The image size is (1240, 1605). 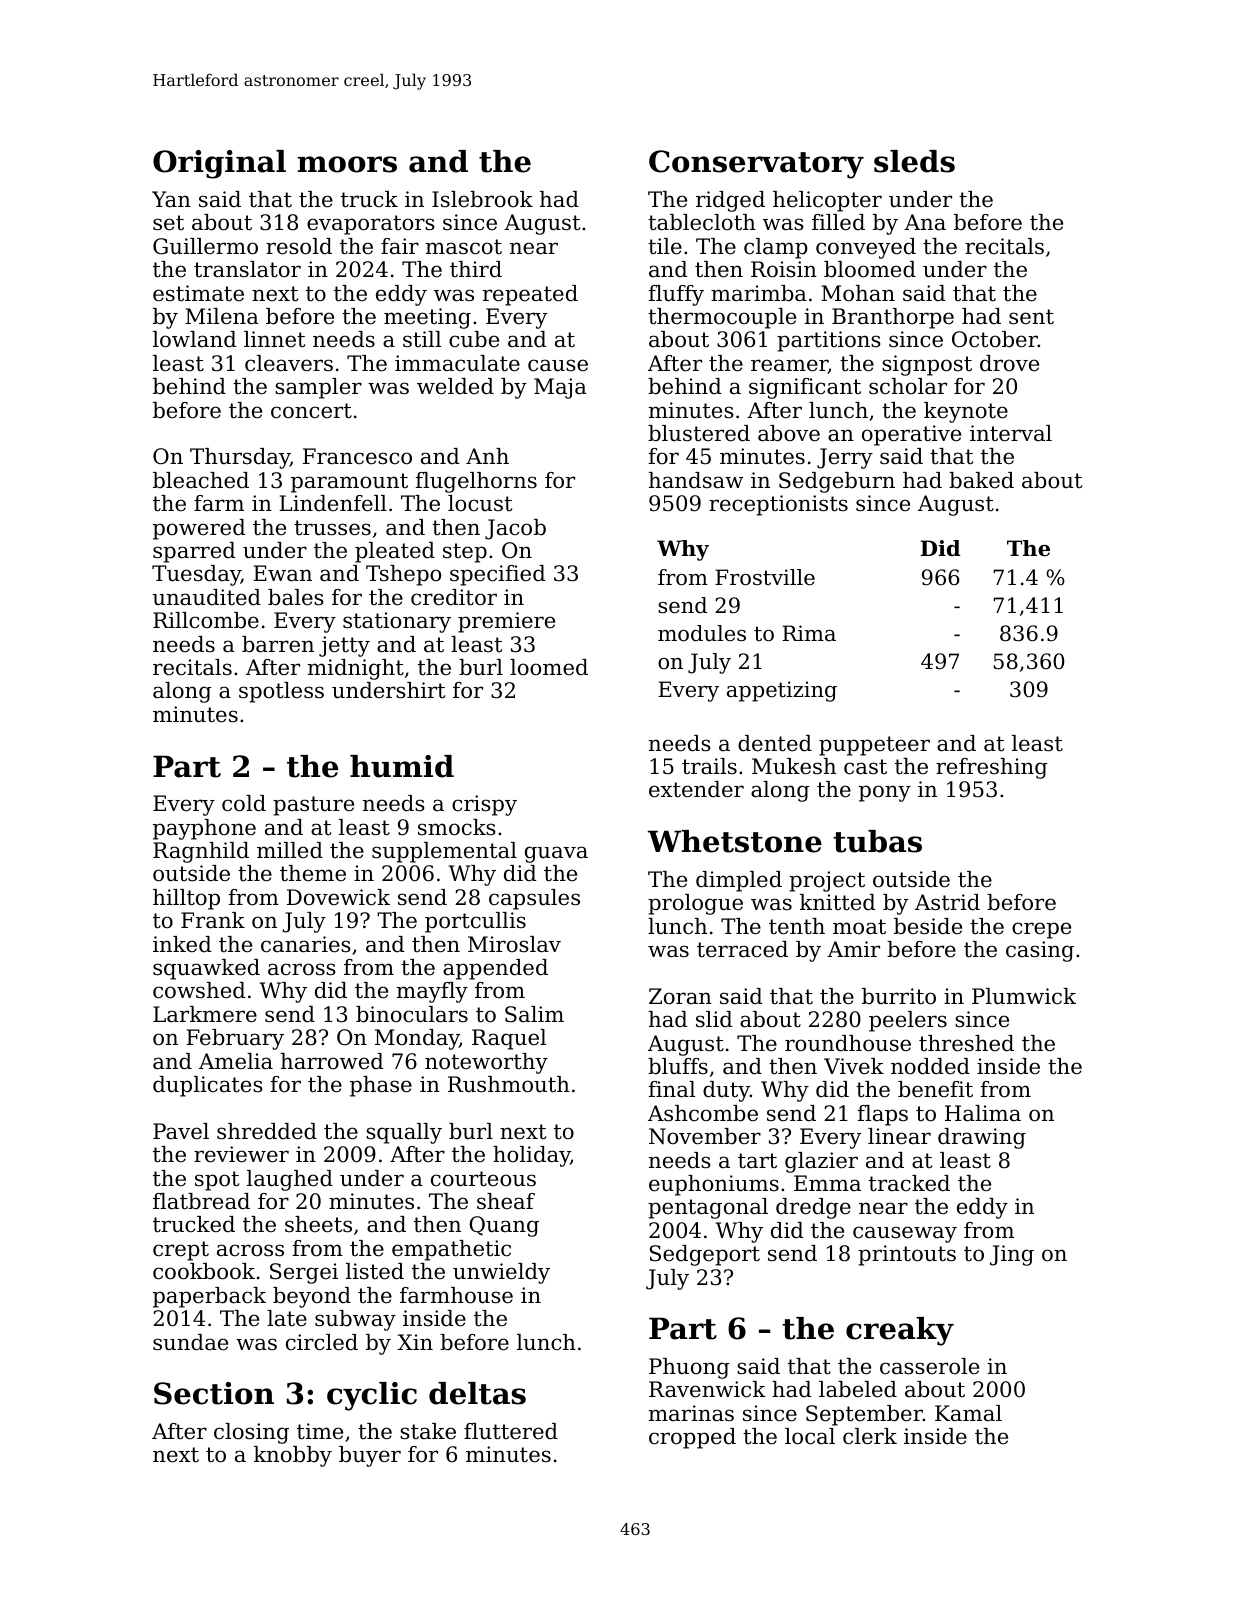 What do you see at coordinates (322, 1342) in the screenshot?
I see `circled` at bounding box center [322, 1342].
